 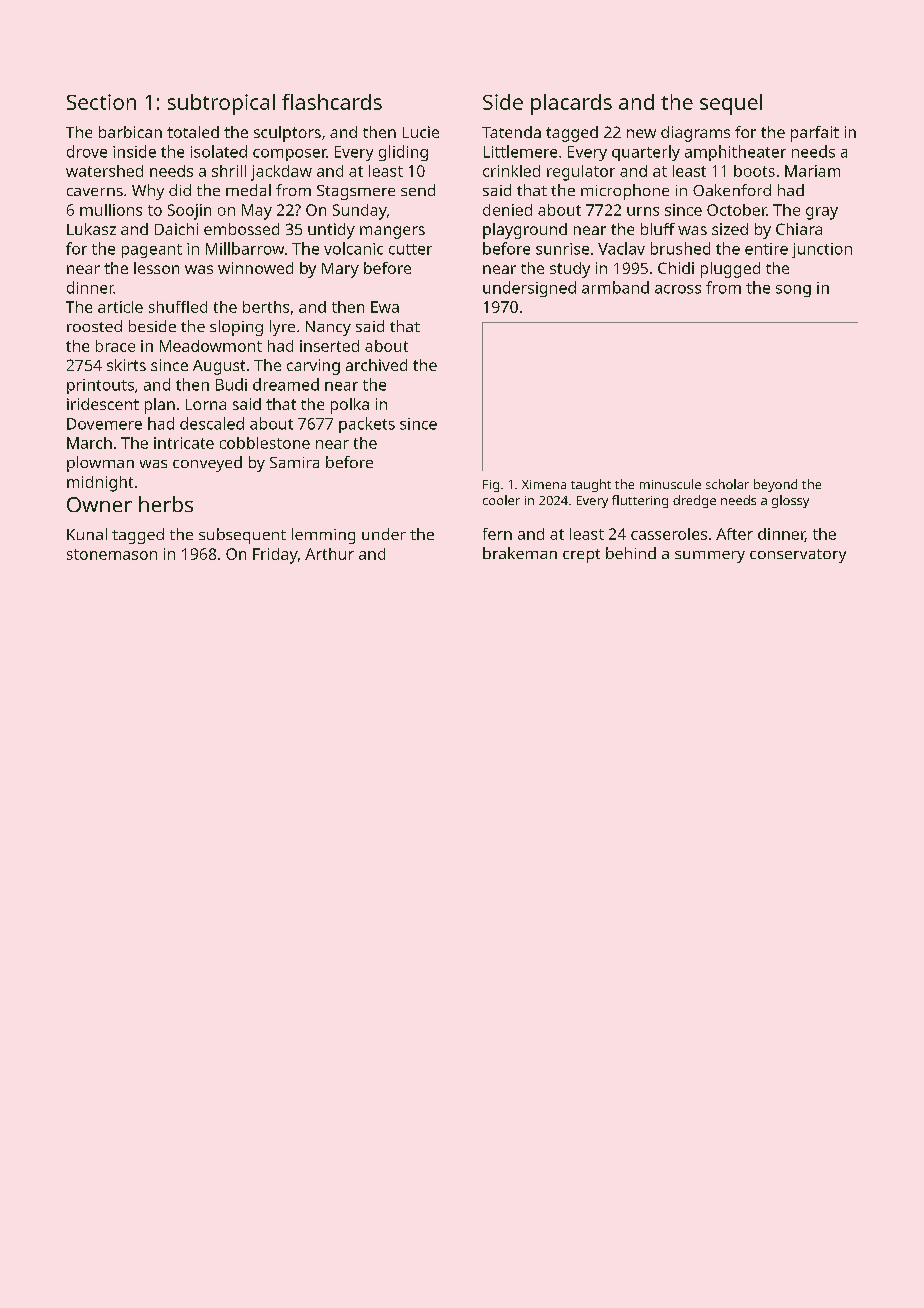 I want to click on polka, so click(x=350, y=406).
